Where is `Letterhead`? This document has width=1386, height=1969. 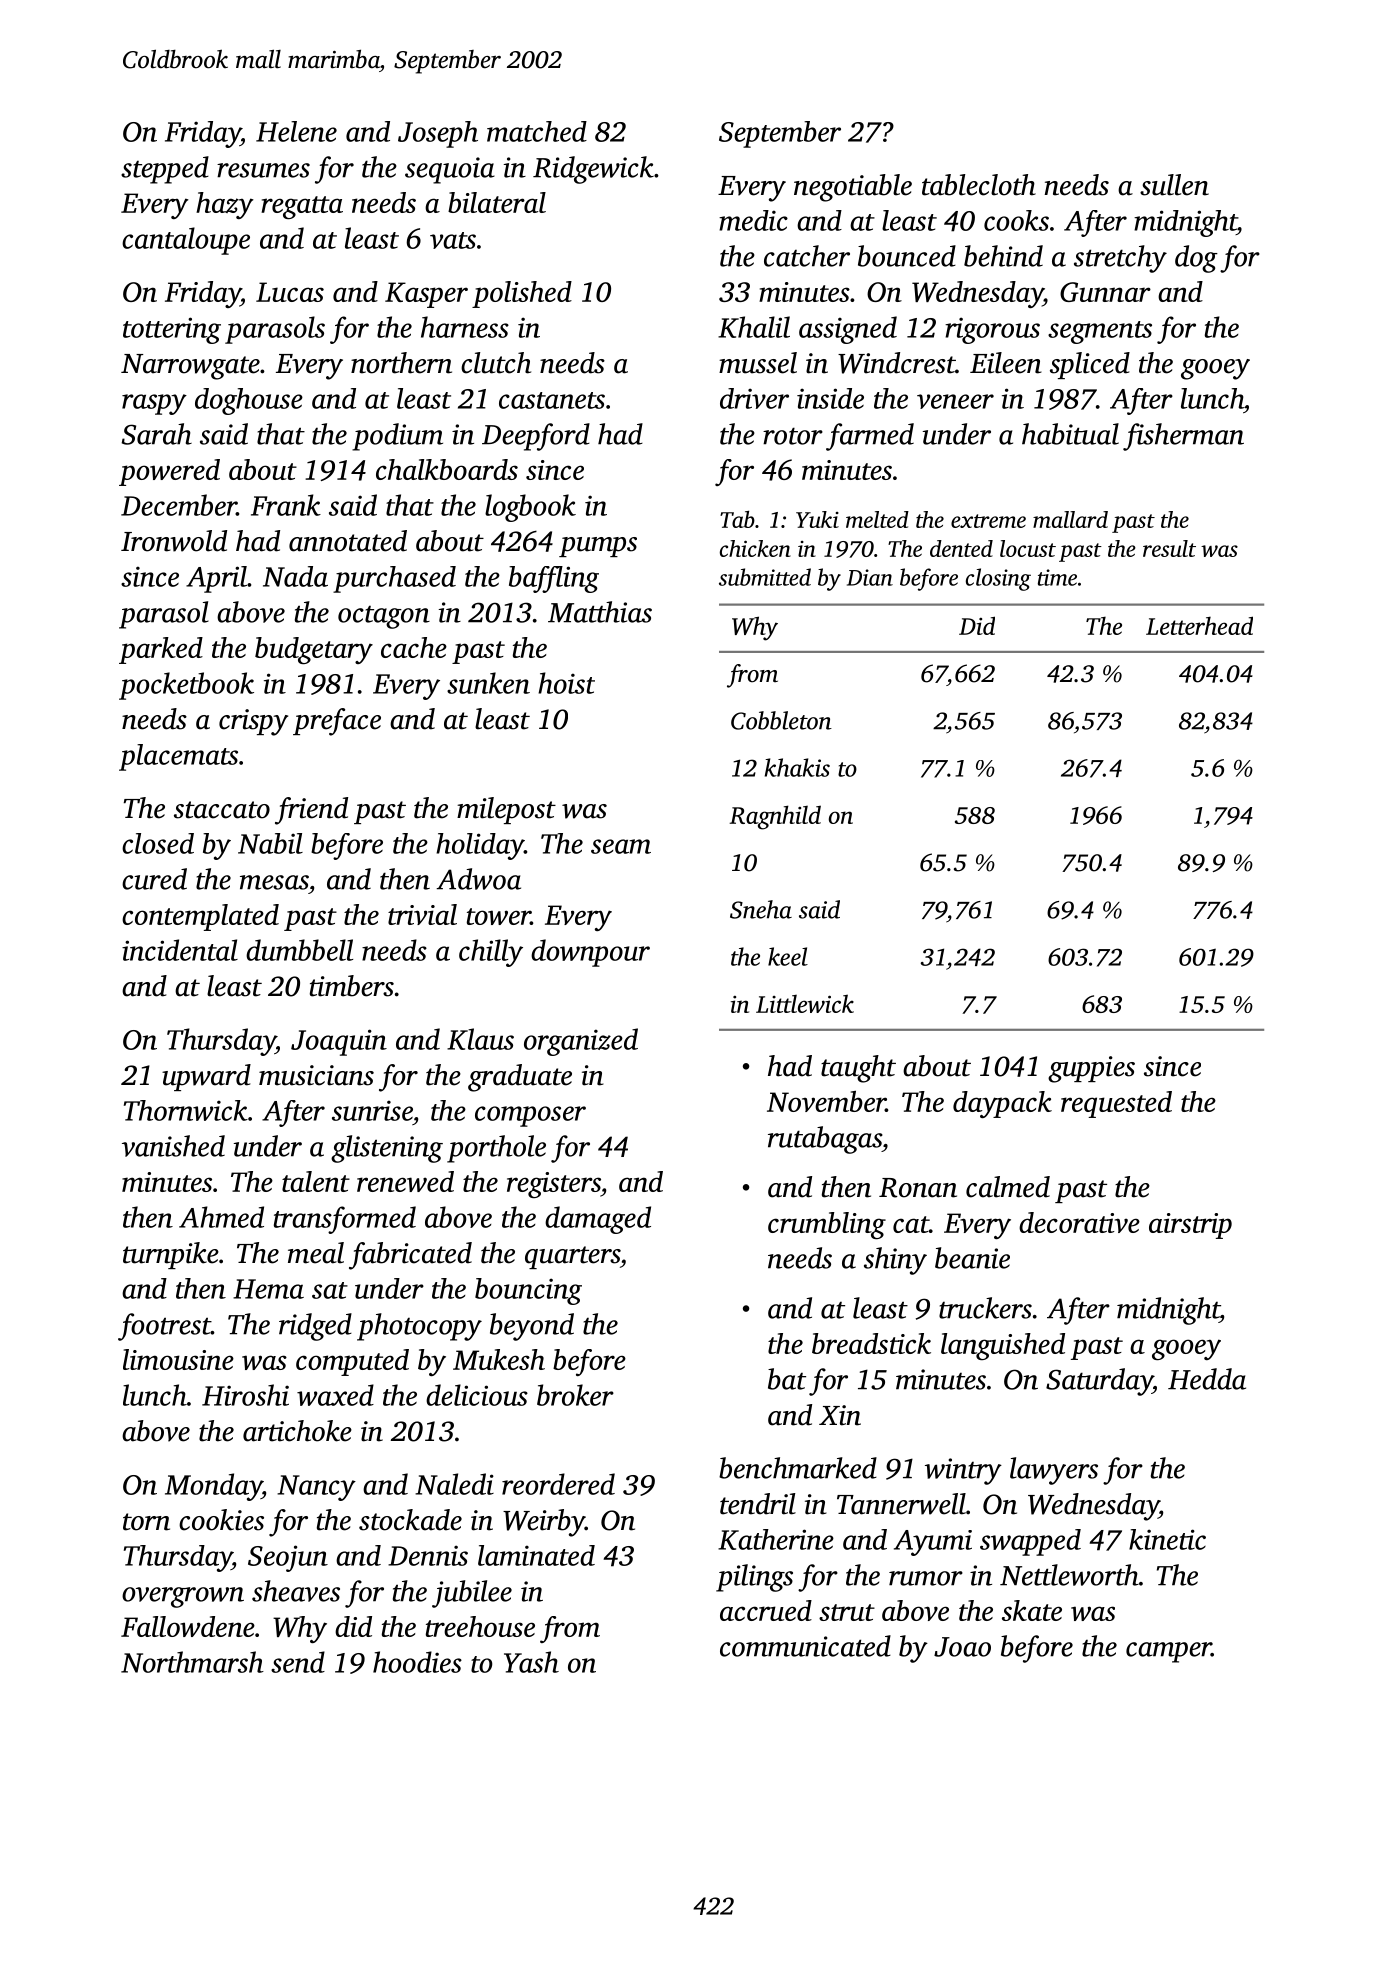
Letterhead is located at coordinates (1199, 625).
